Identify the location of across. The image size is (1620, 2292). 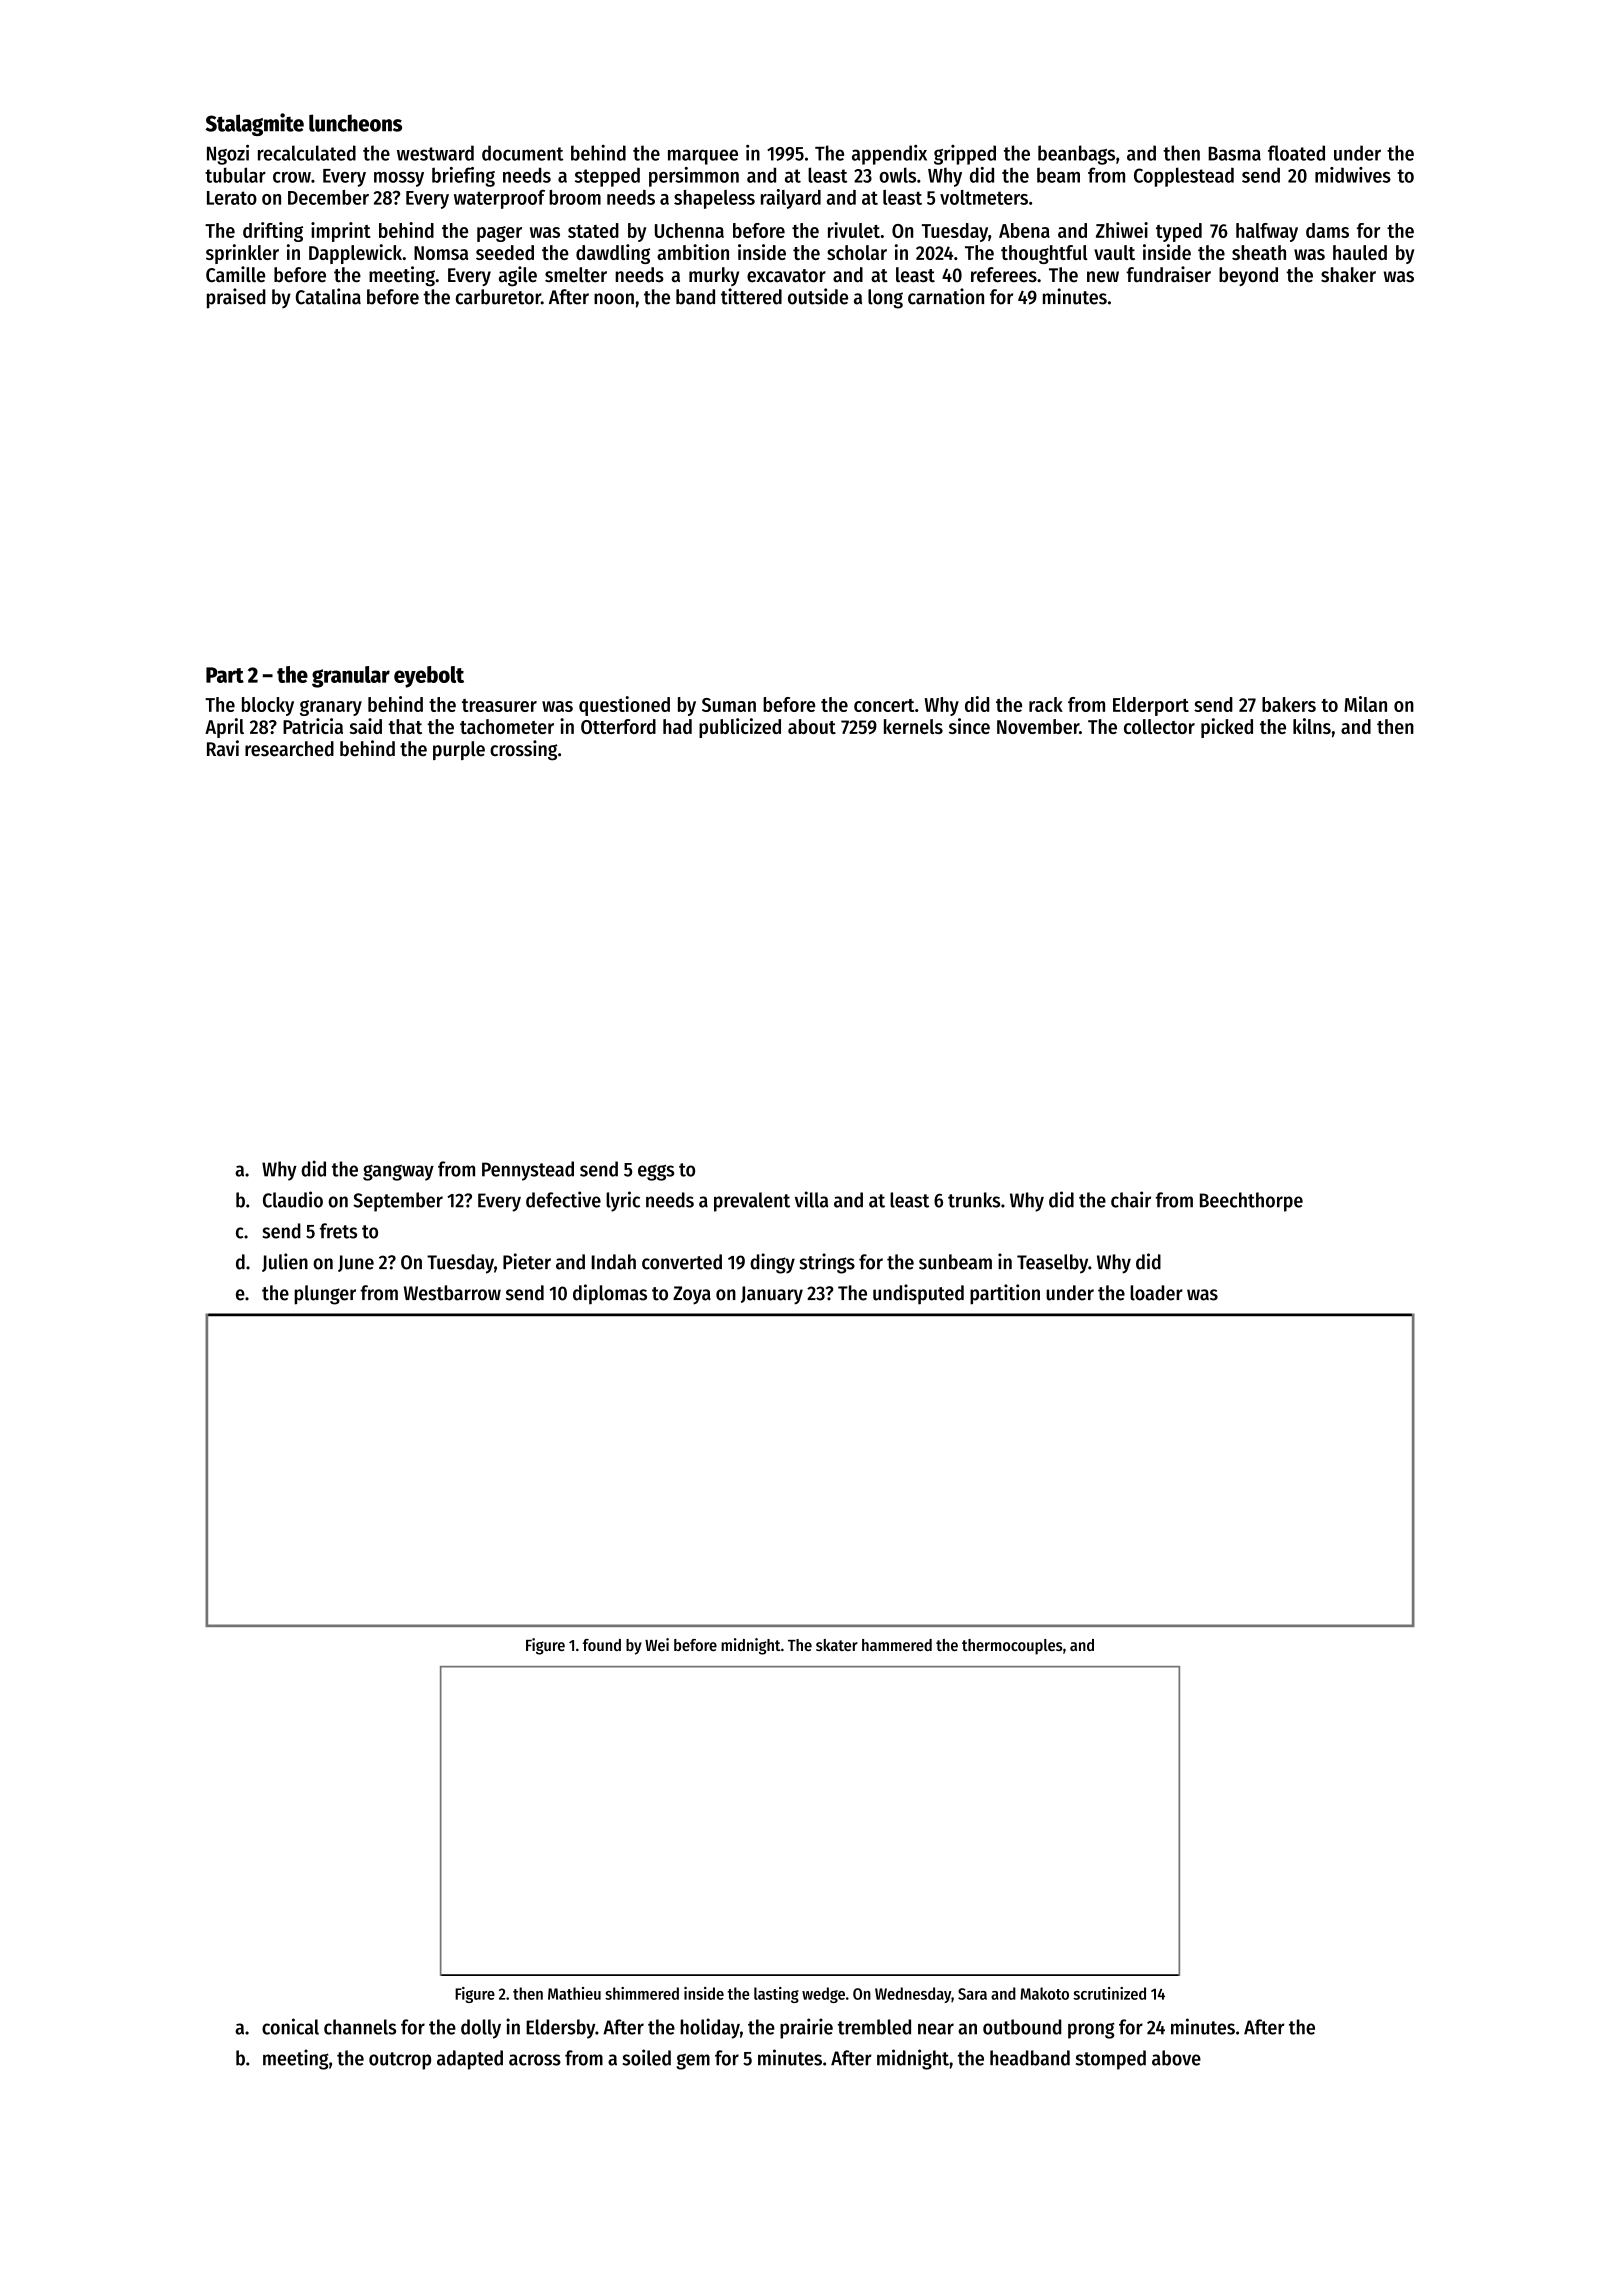
(535, 2060).
